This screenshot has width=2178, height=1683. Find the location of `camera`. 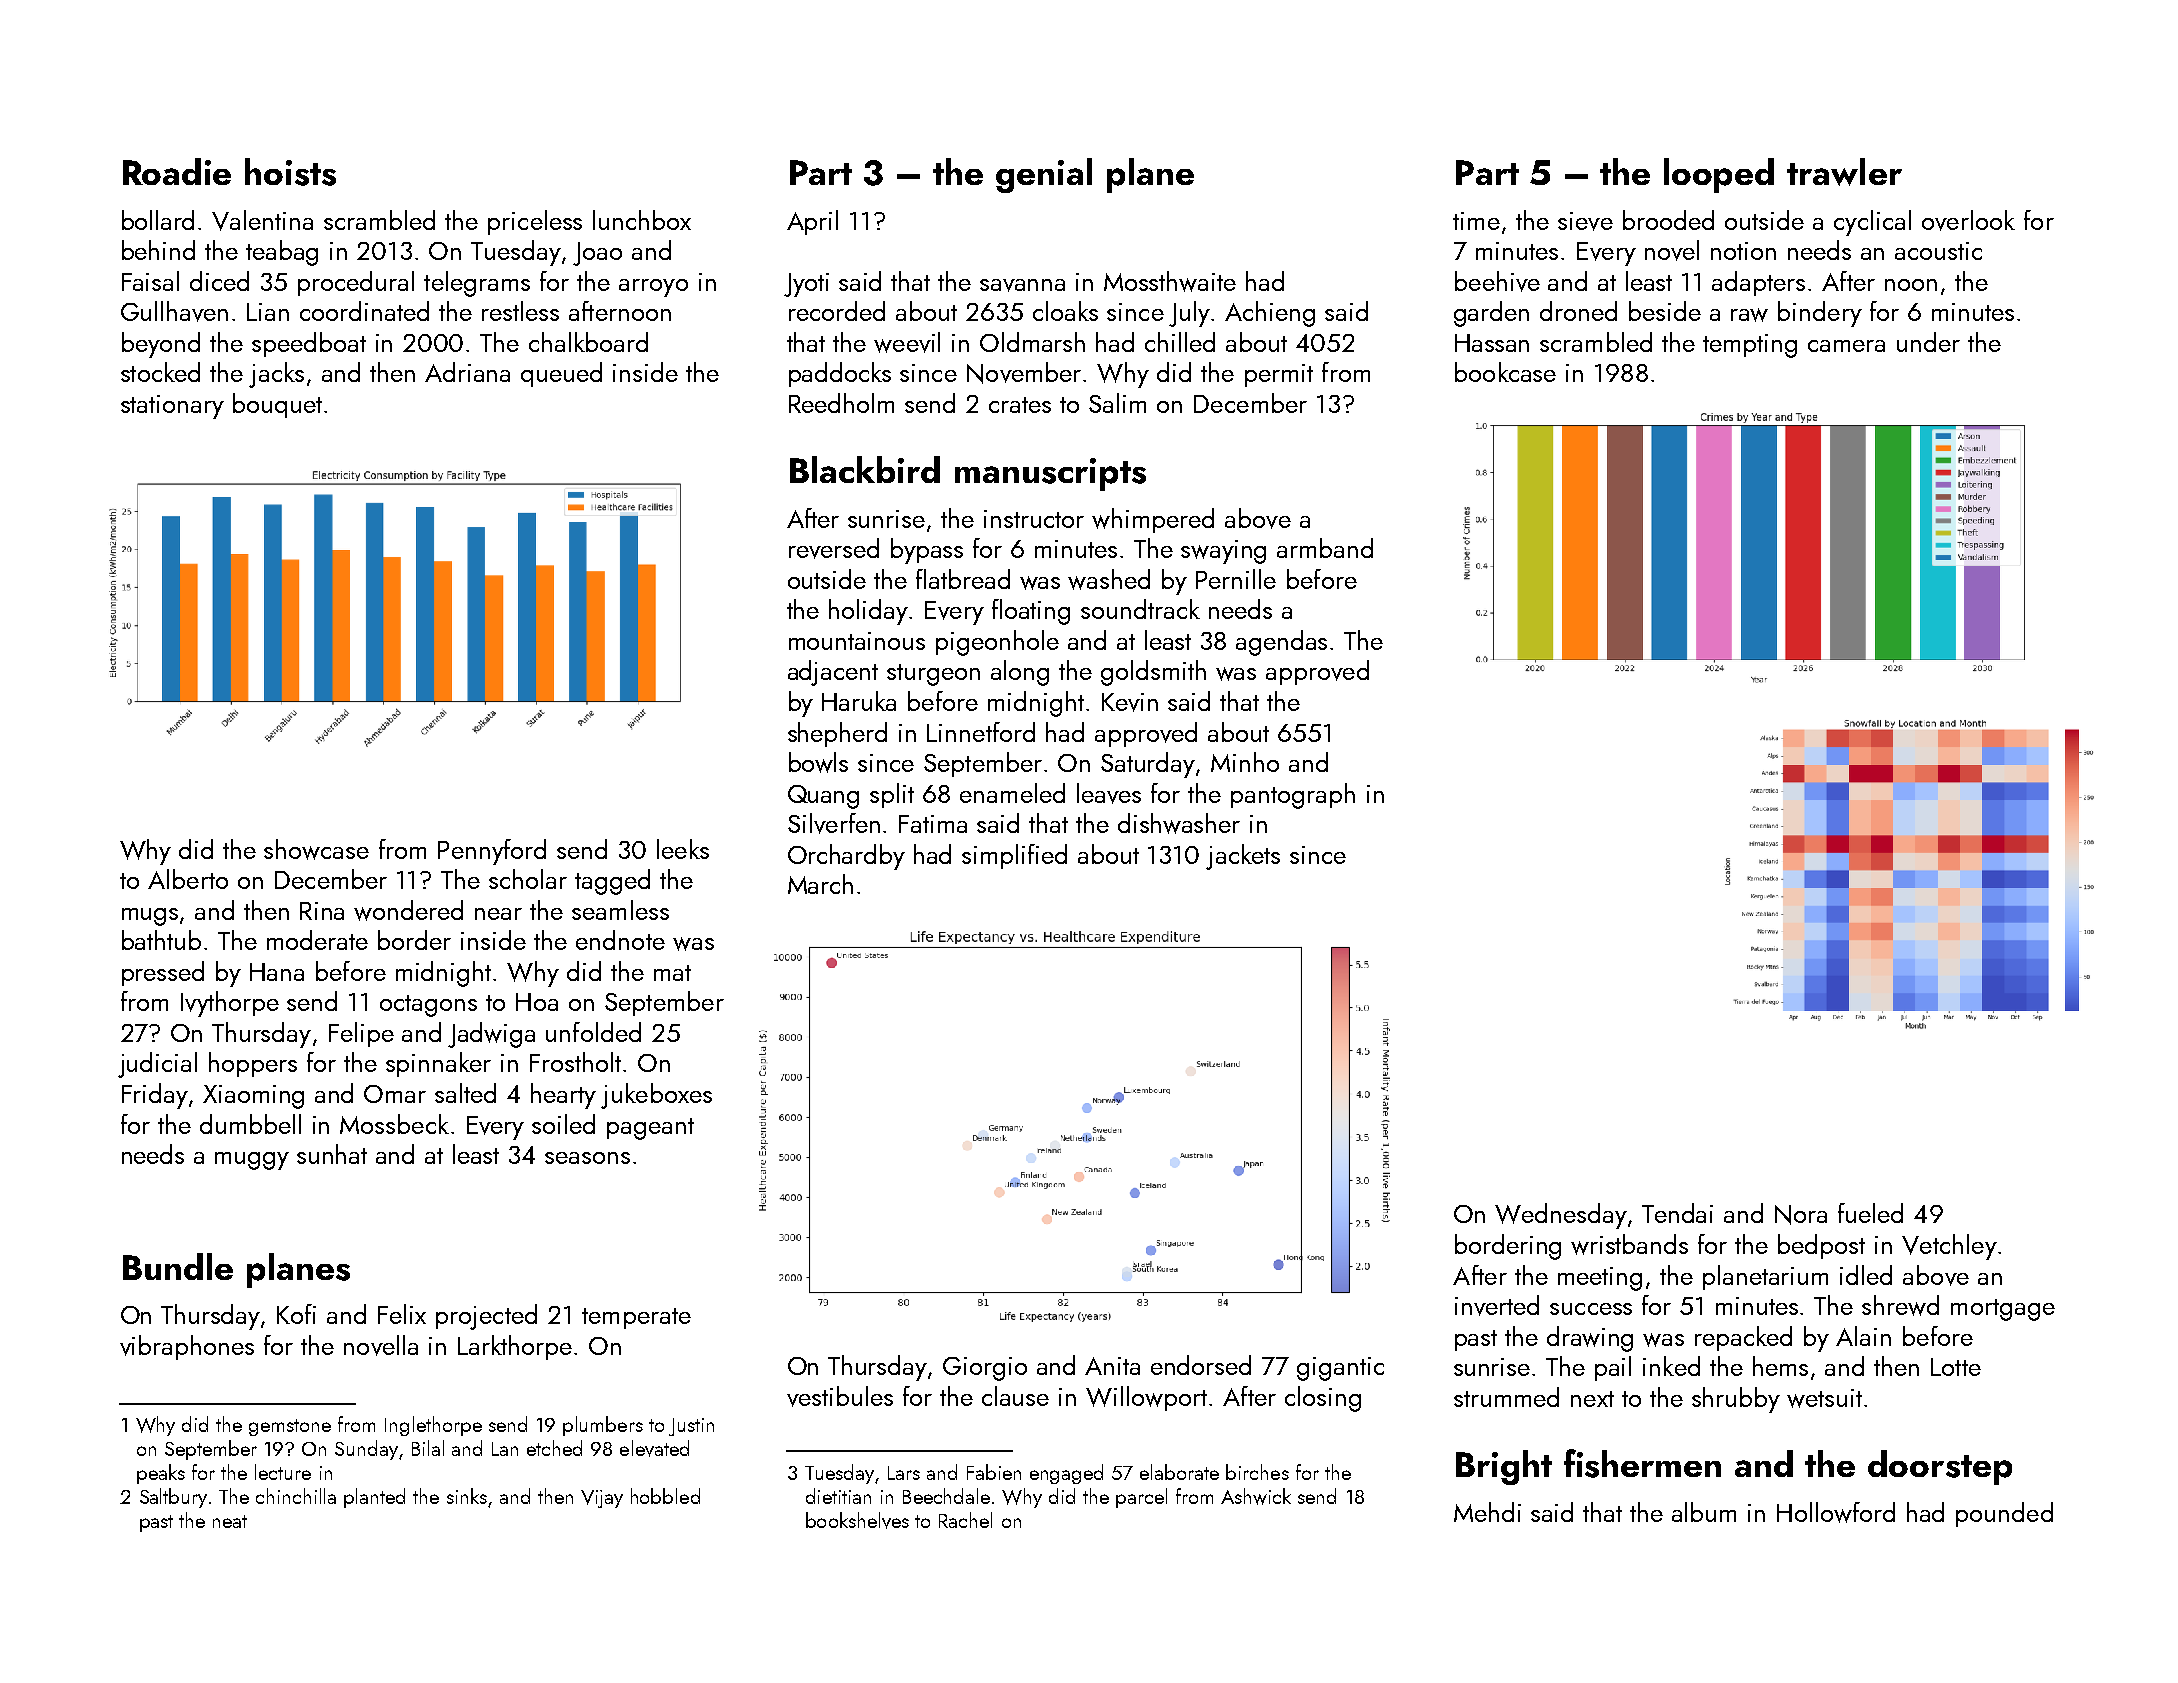

camera is located at coordinates (1846, 346).
